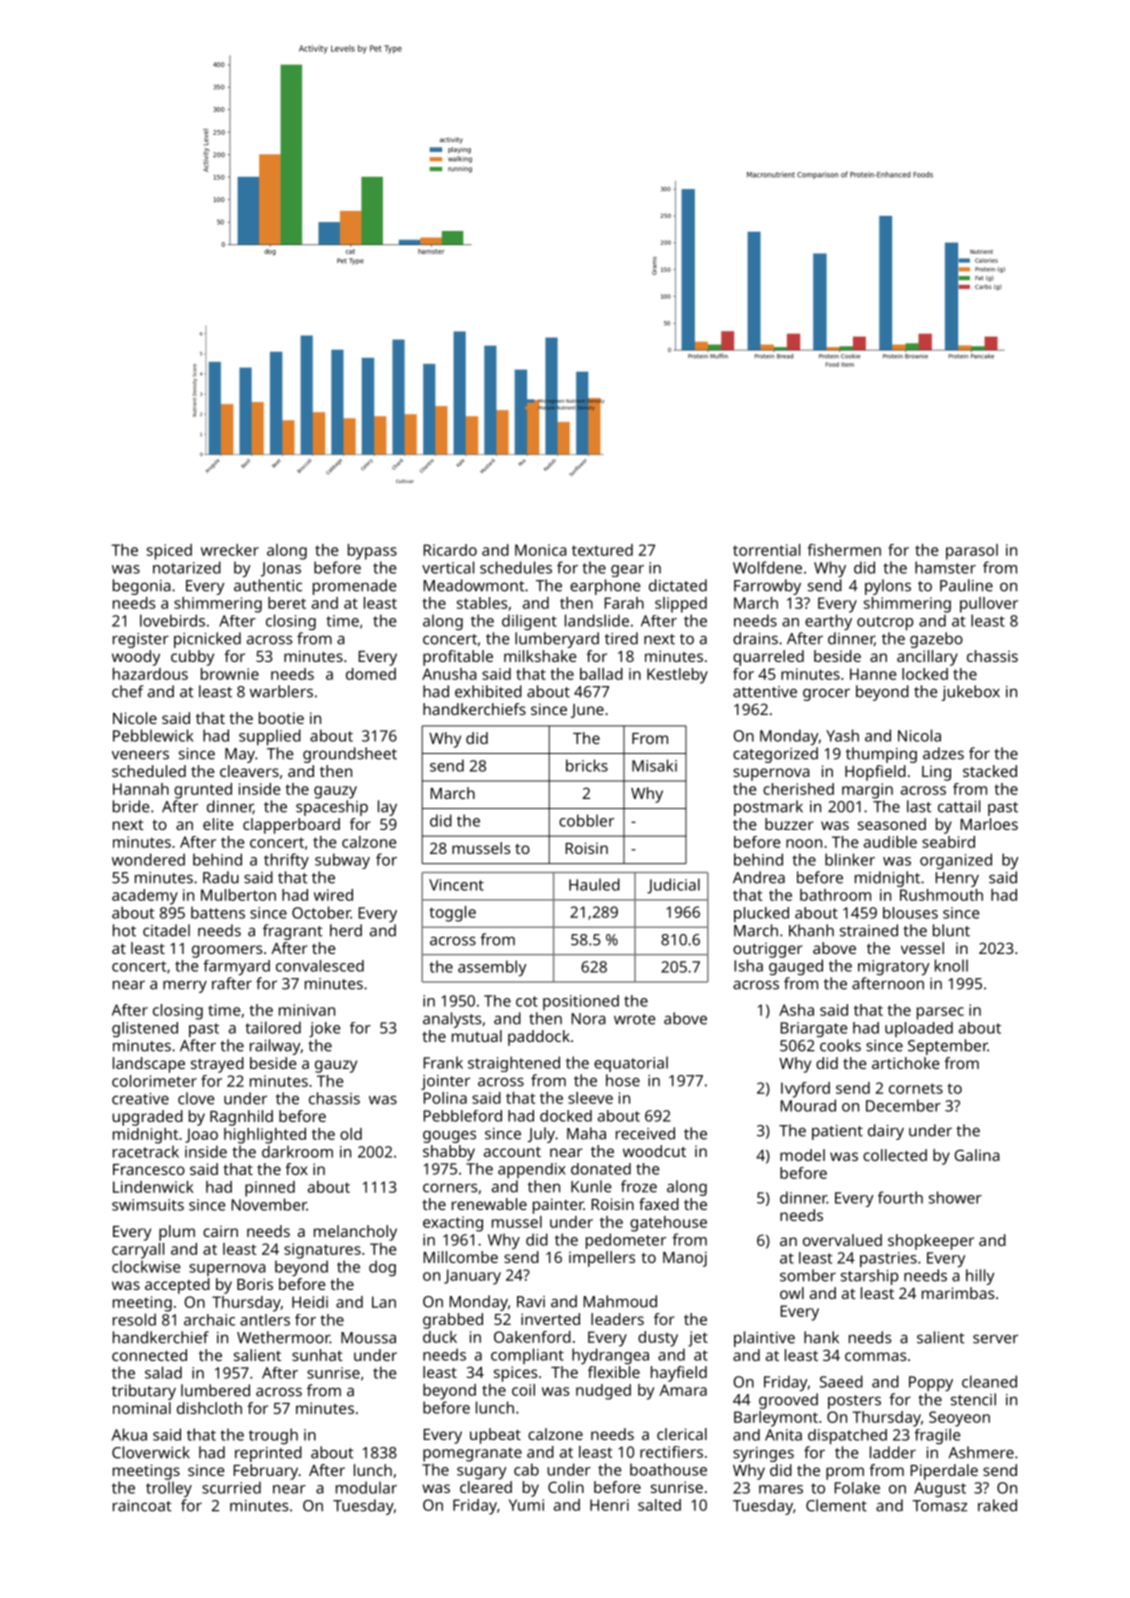 This page has width=1130, height=1598. Describe the element at coordinates (602, 550) in the page. I see `textured` at that location.
